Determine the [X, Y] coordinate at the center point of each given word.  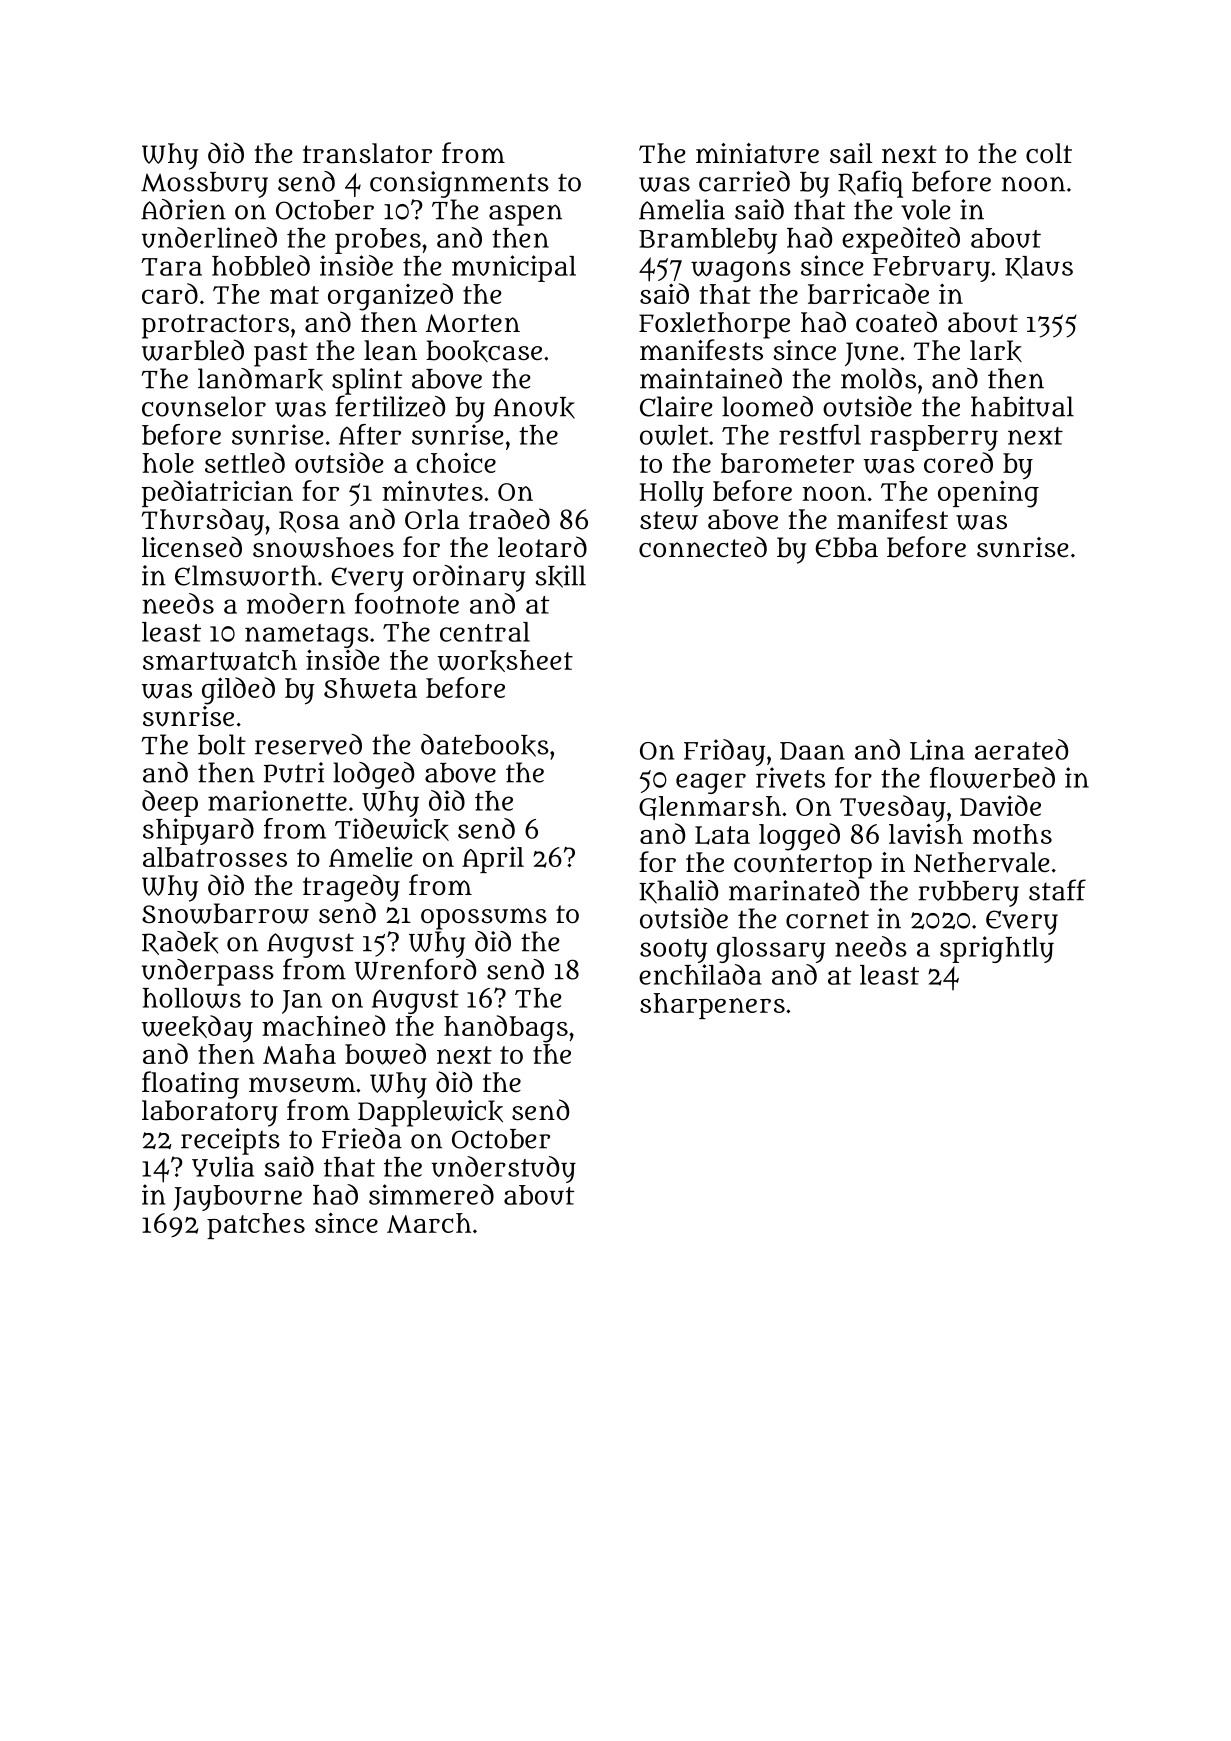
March [429, 1223]
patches [256, 1226]
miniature [757, 153]
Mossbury [204, 185]
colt [1049, 153]
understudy [503, 1169]
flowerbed [992, 778]
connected [703, 546]
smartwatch [220, 660]
